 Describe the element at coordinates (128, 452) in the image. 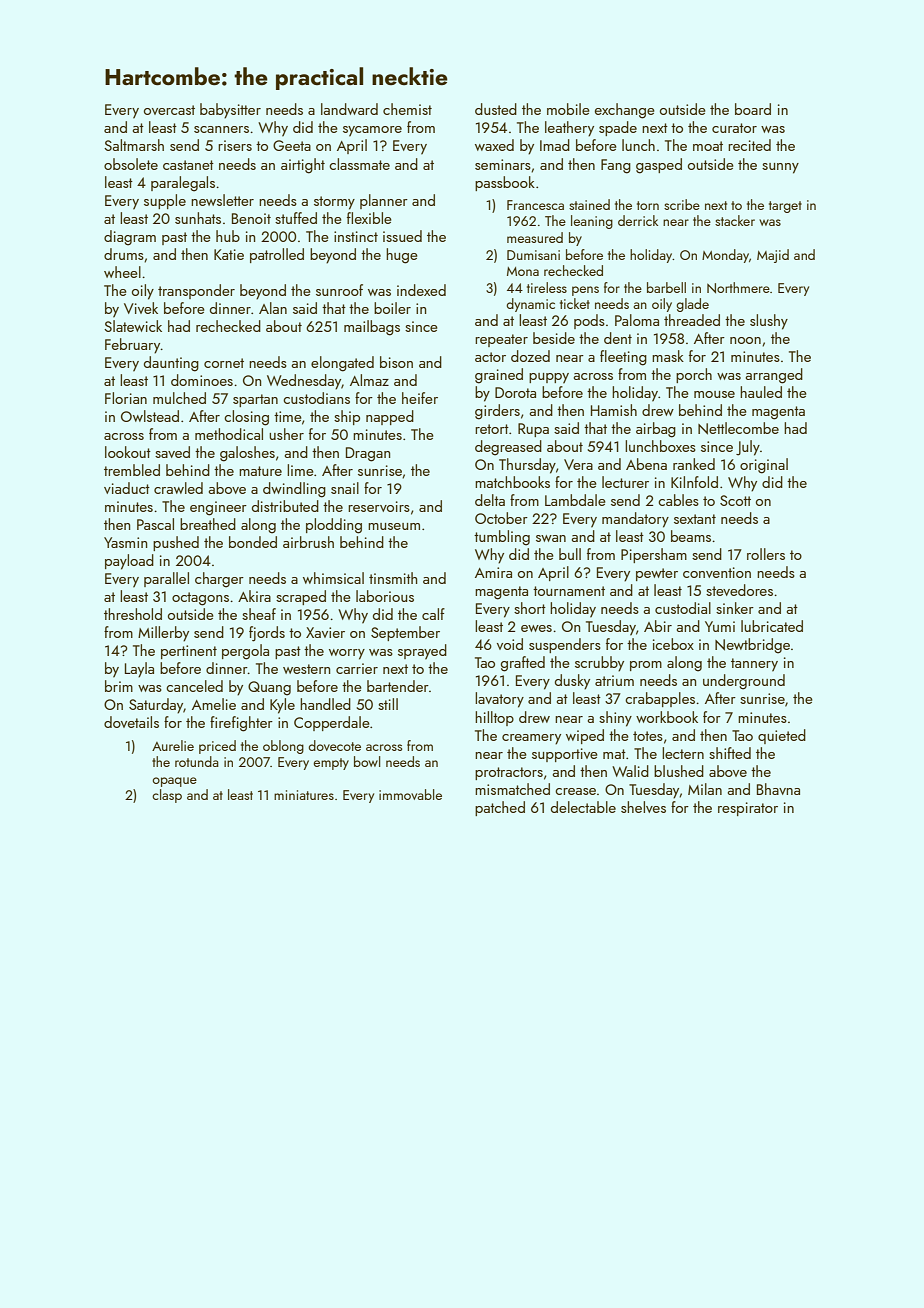

I see `lookout` at that location.
